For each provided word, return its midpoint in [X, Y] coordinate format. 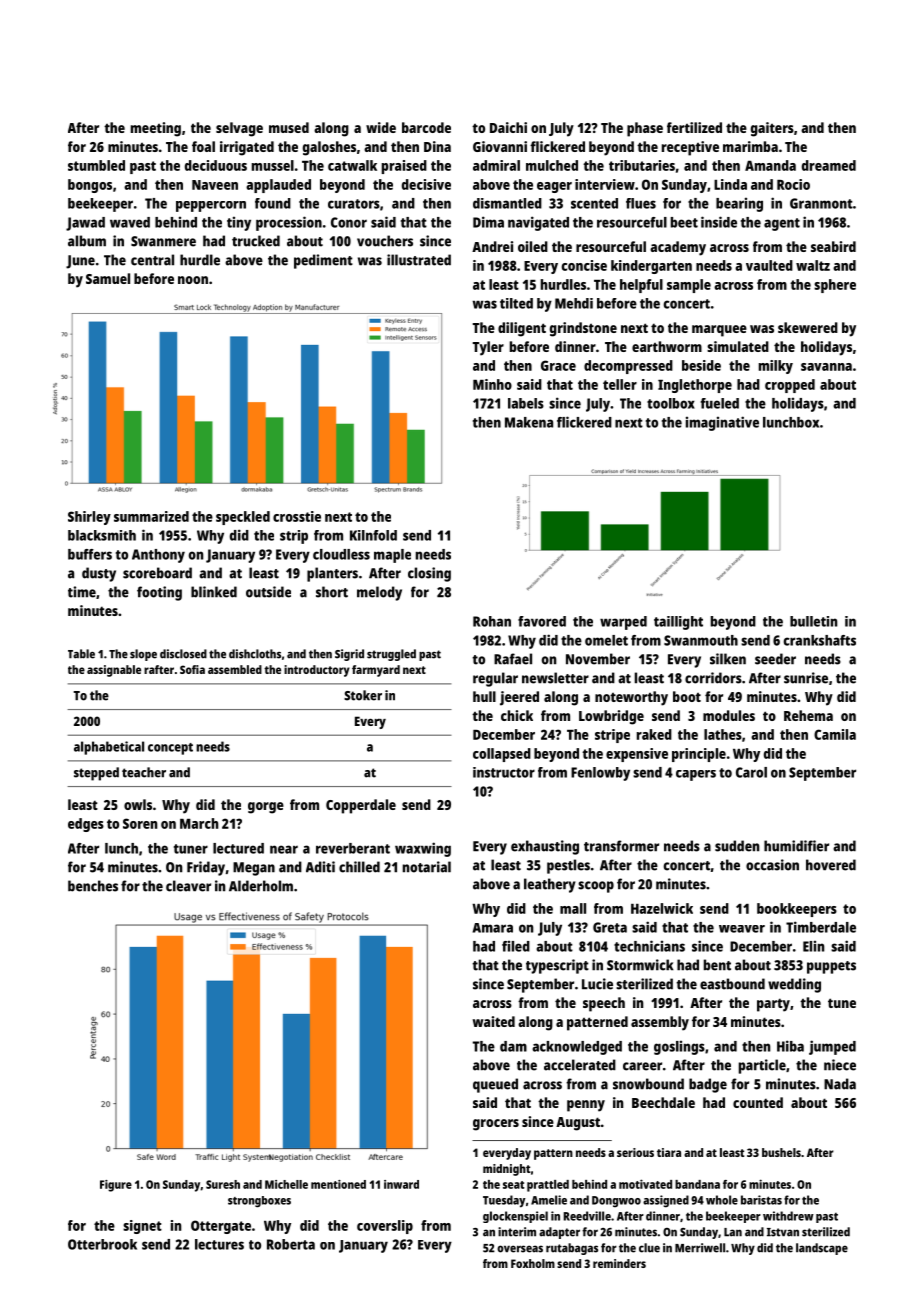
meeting [156, 129]
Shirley [89, 518]
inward [401, 1184]
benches [93, 886]
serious [635, 1152]
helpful [641, 286]
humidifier [796, 846]
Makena [529, 422]
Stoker [363, 695]
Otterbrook [102, 1244]
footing [159, 593]
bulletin [813, 621]
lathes [723, 734]
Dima [488, 222]
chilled [359, 867]
